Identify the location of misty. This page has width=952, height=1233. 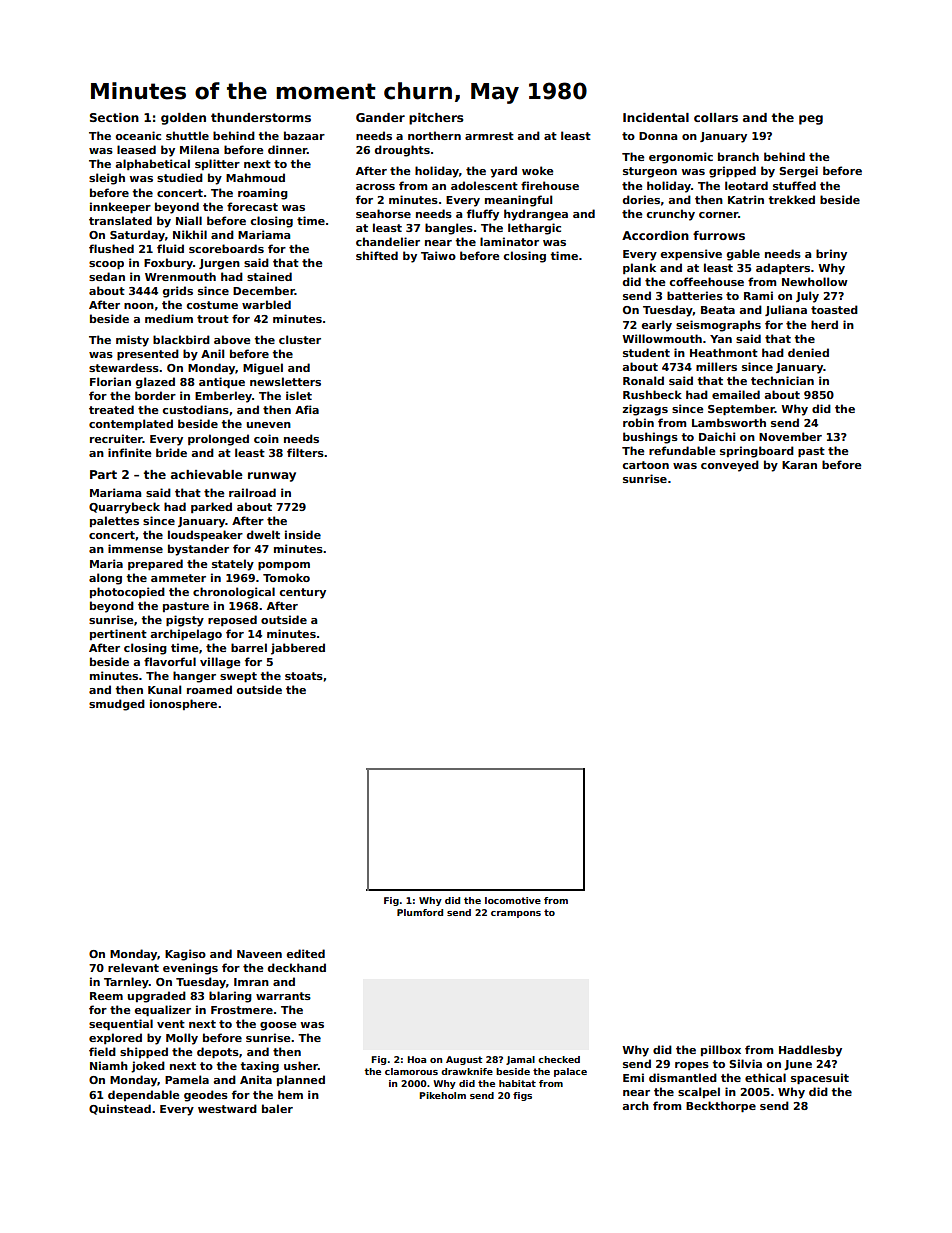
(132, 341).
